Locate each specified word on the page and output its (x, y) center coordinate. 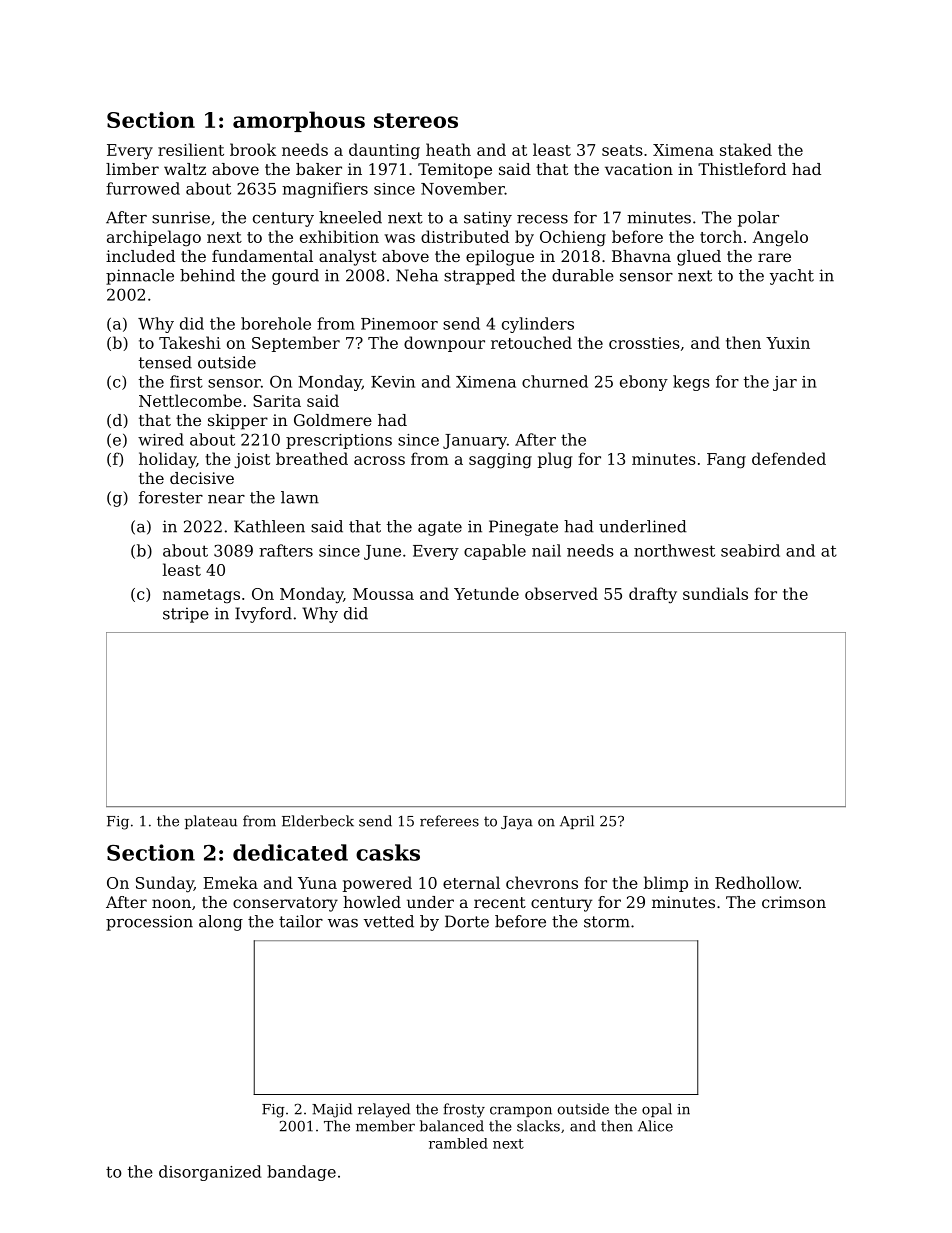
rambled (458, 1143)
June (382, 552)
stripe (186, 615)
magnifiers (325, 190)
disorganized (210, 1173)
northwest (674, 550)
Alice (655, 1126)
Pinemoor (399, 324)
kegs (691, 383)
